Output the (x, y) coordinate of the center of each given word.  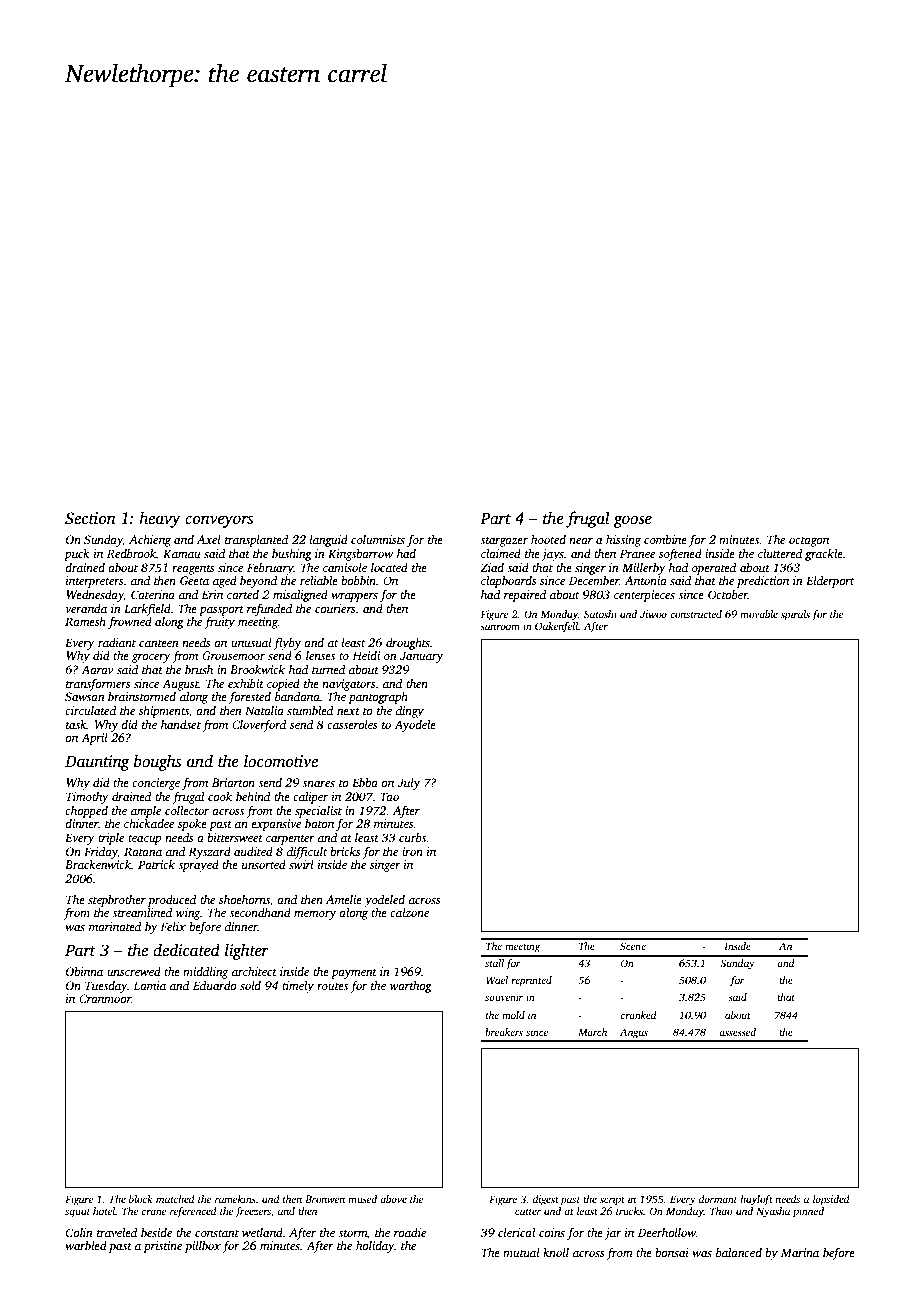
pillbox (203, 1247)
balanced (739, 1252)
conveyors (219, 521)
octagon (809, 542)
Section (90, 518)
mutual (521, 1252)
